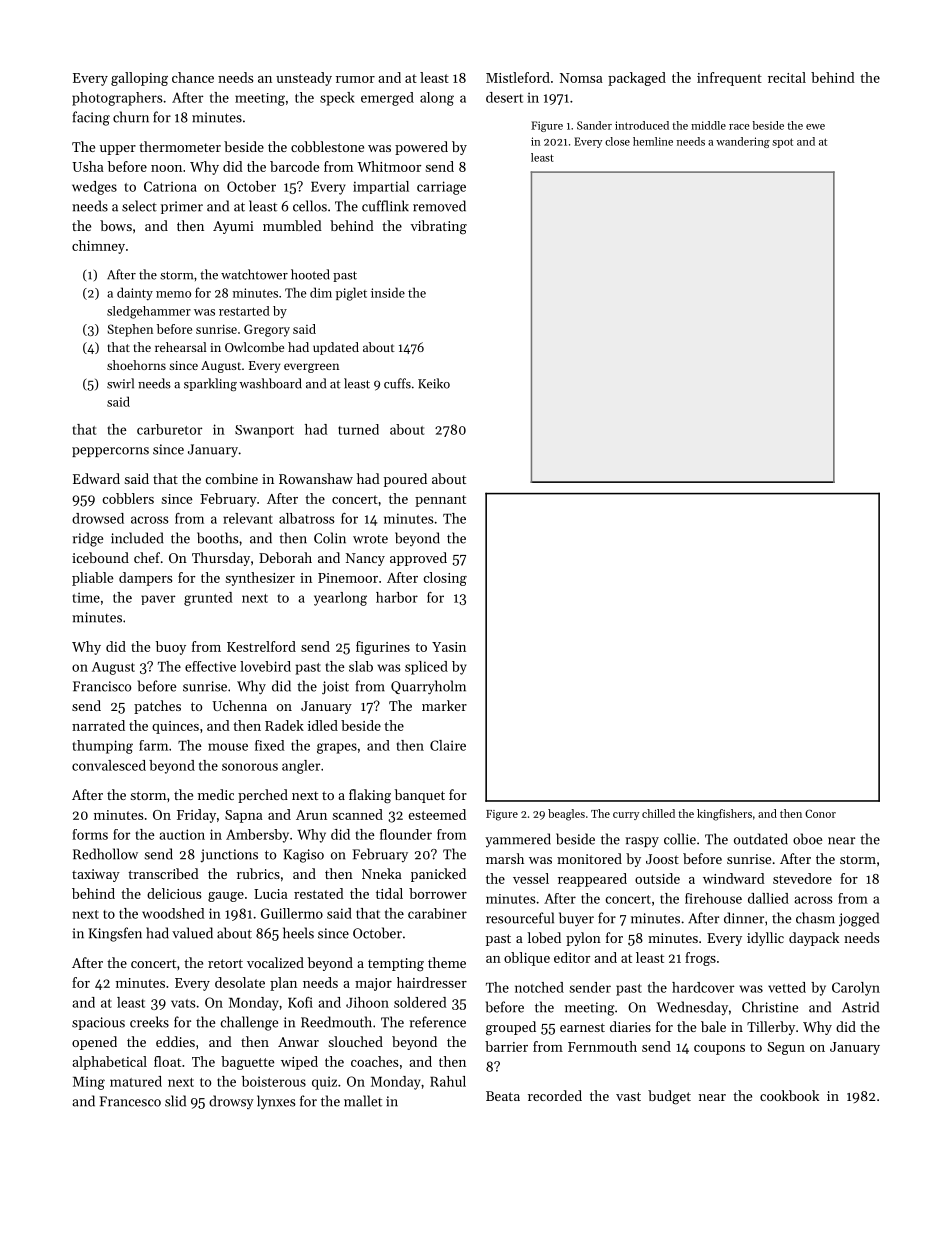 This page has width=952, height=1233. Describe the element at coordinates (294, 166) in the page. I see `barcode` at that location.
